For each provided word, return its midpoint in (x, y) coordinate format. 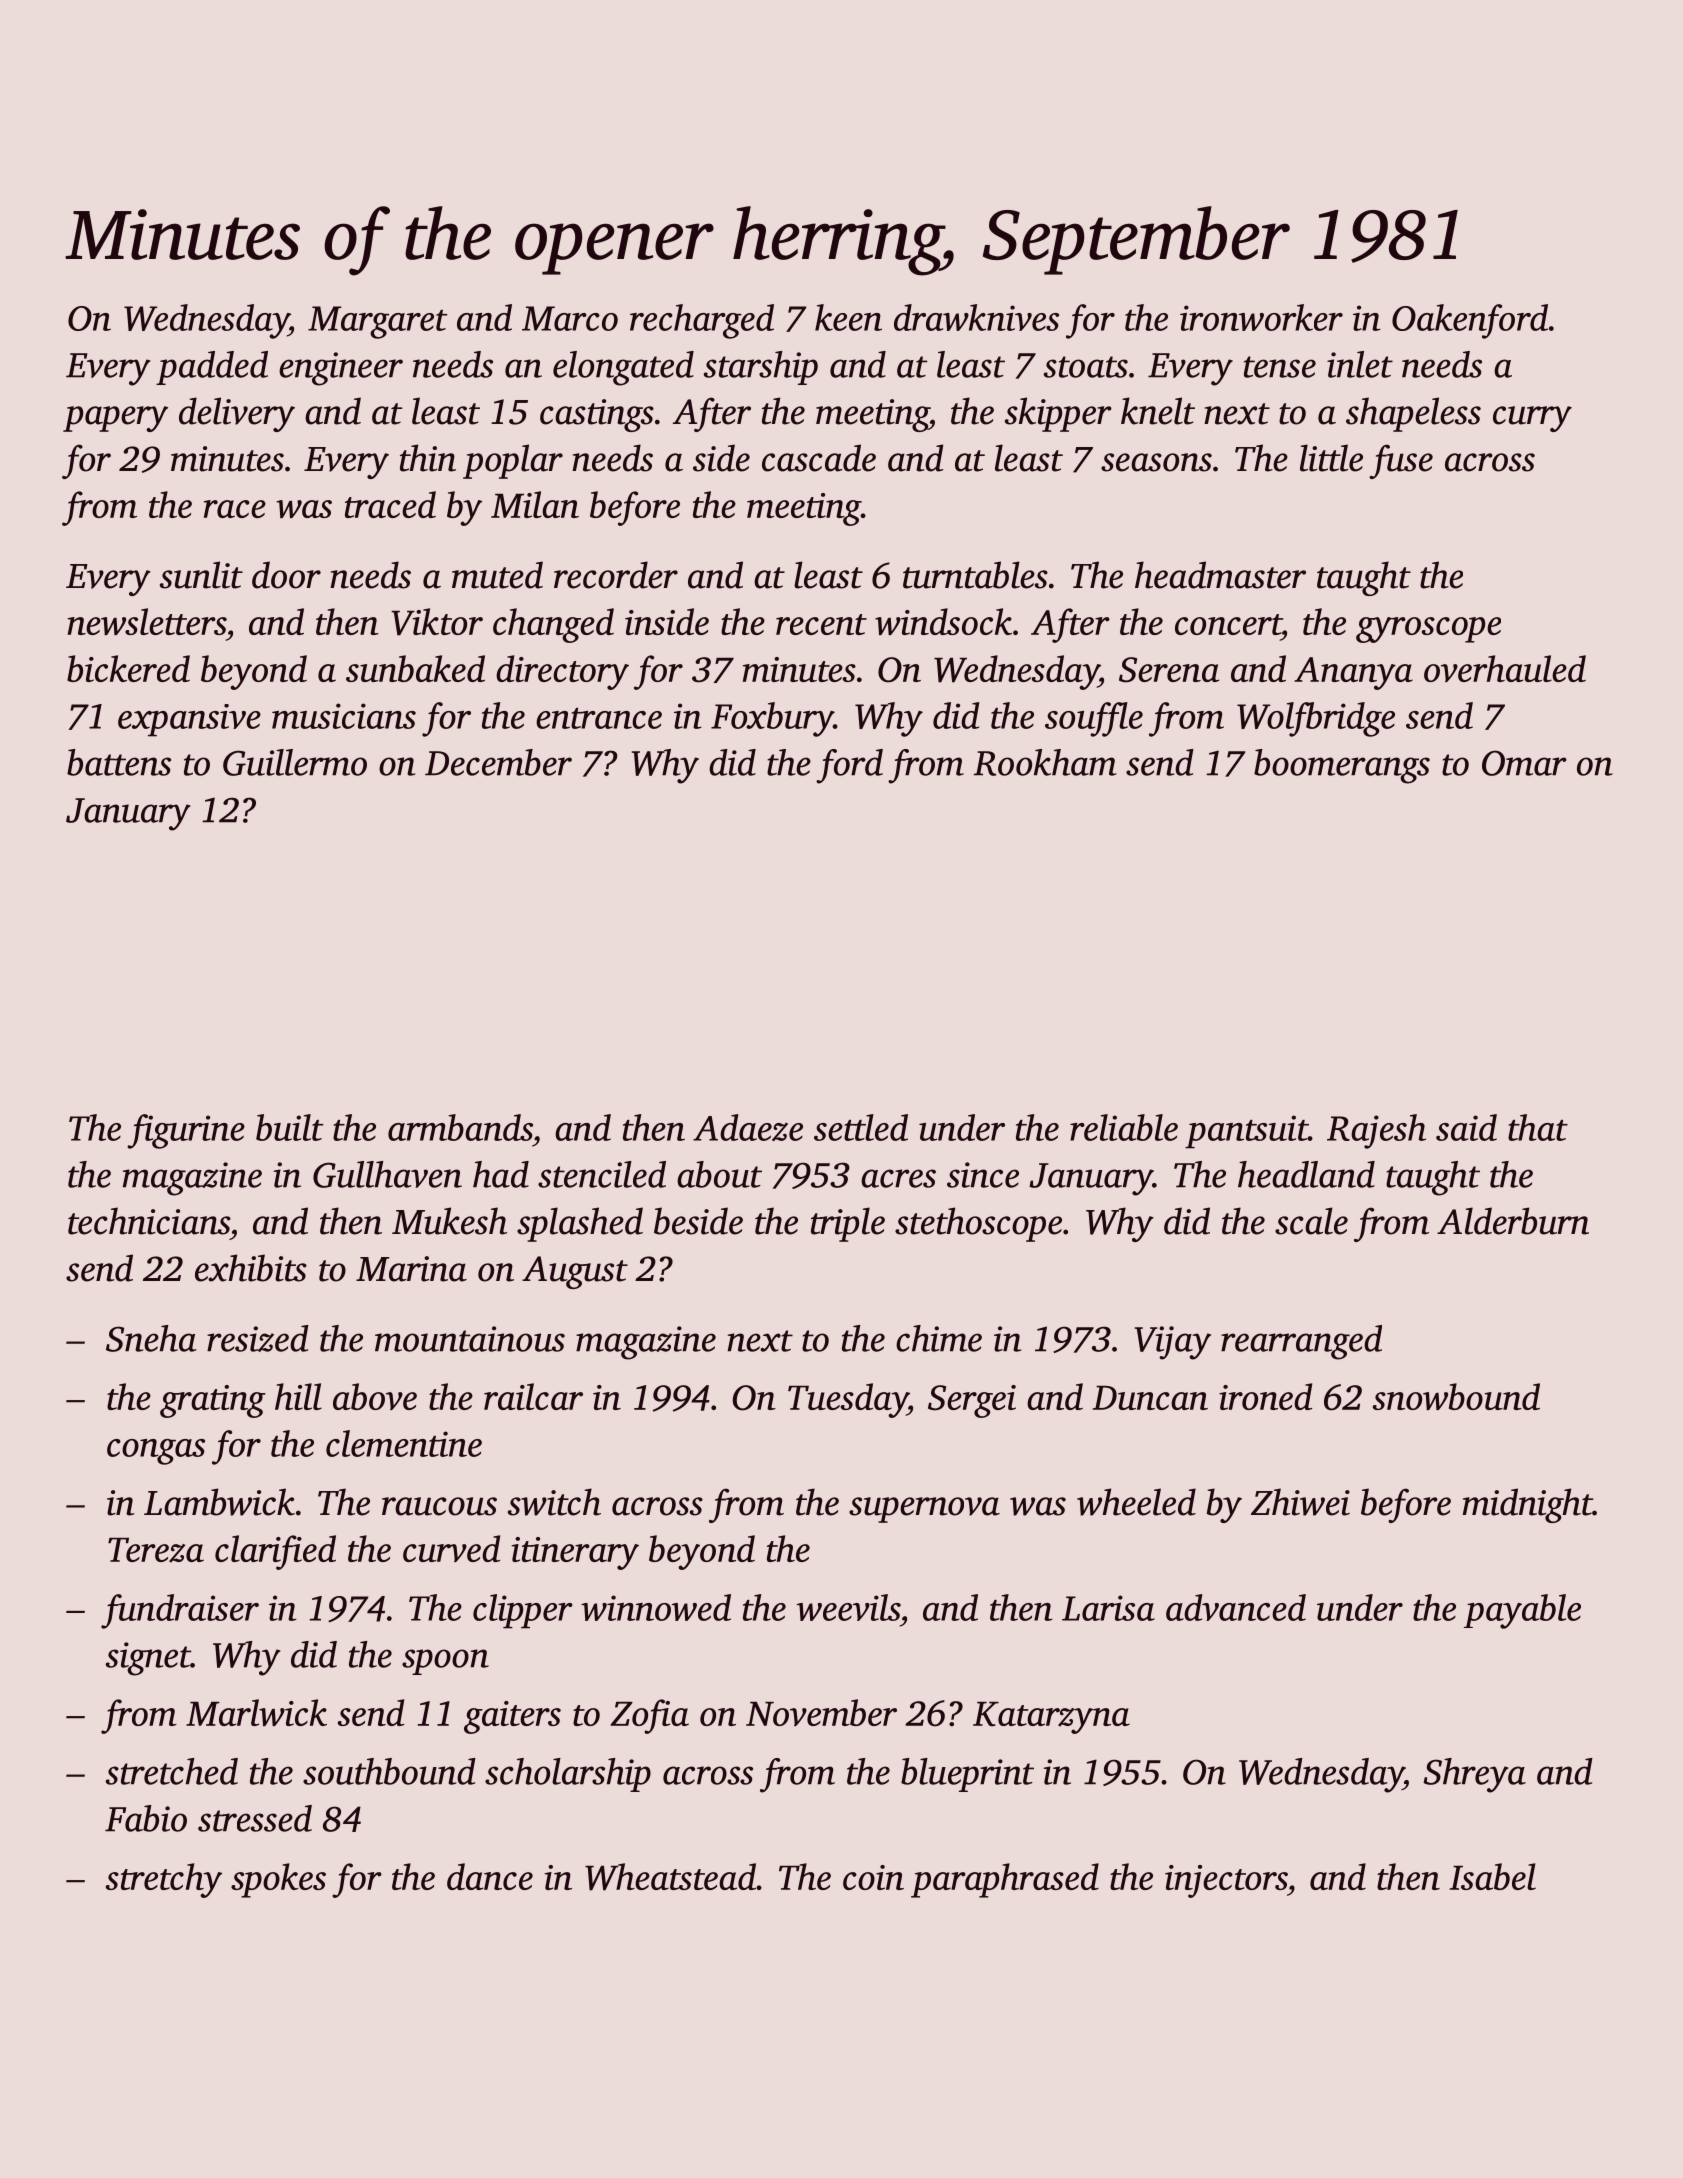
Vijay (1173, 1343)
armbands (460, 1127)
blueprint (967, 1775)
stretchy (164, 1880)
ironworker (1261, 317)
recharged (702, 321)
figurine (186, 1131)
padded (212, 368)
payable (1522, 1611)
